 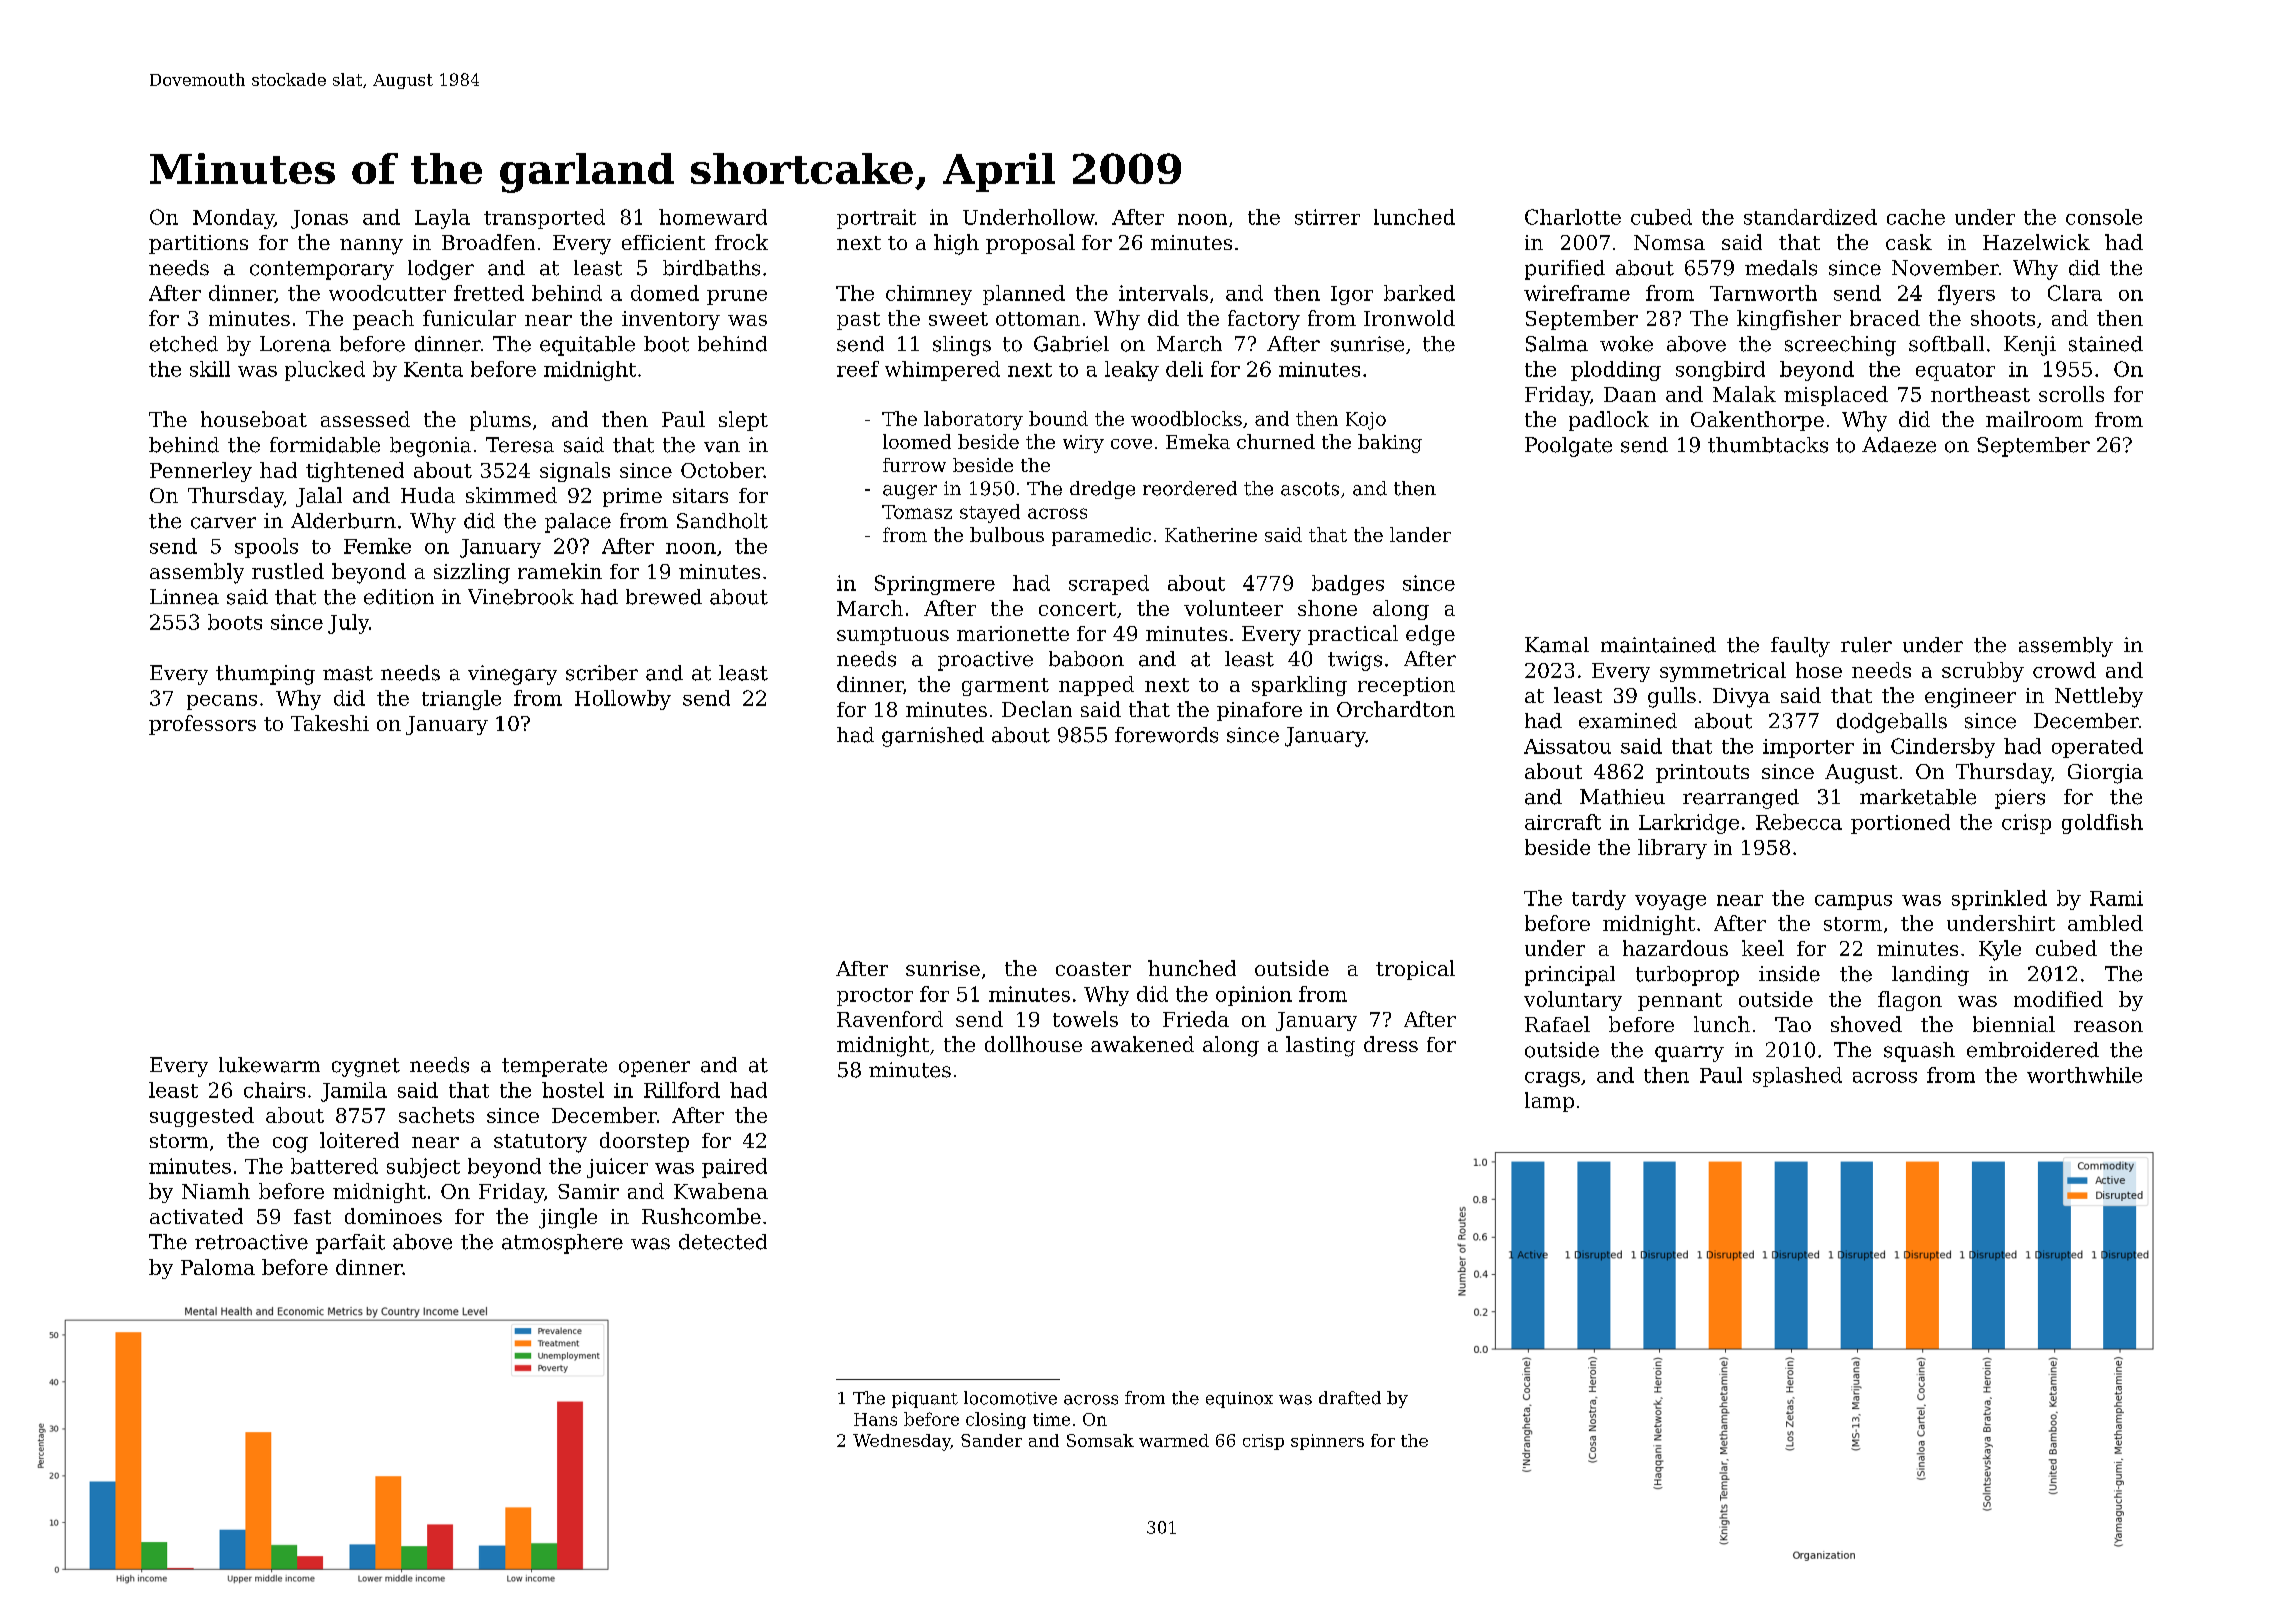 I want to click on reason, so click(x=2108, y=1026).
